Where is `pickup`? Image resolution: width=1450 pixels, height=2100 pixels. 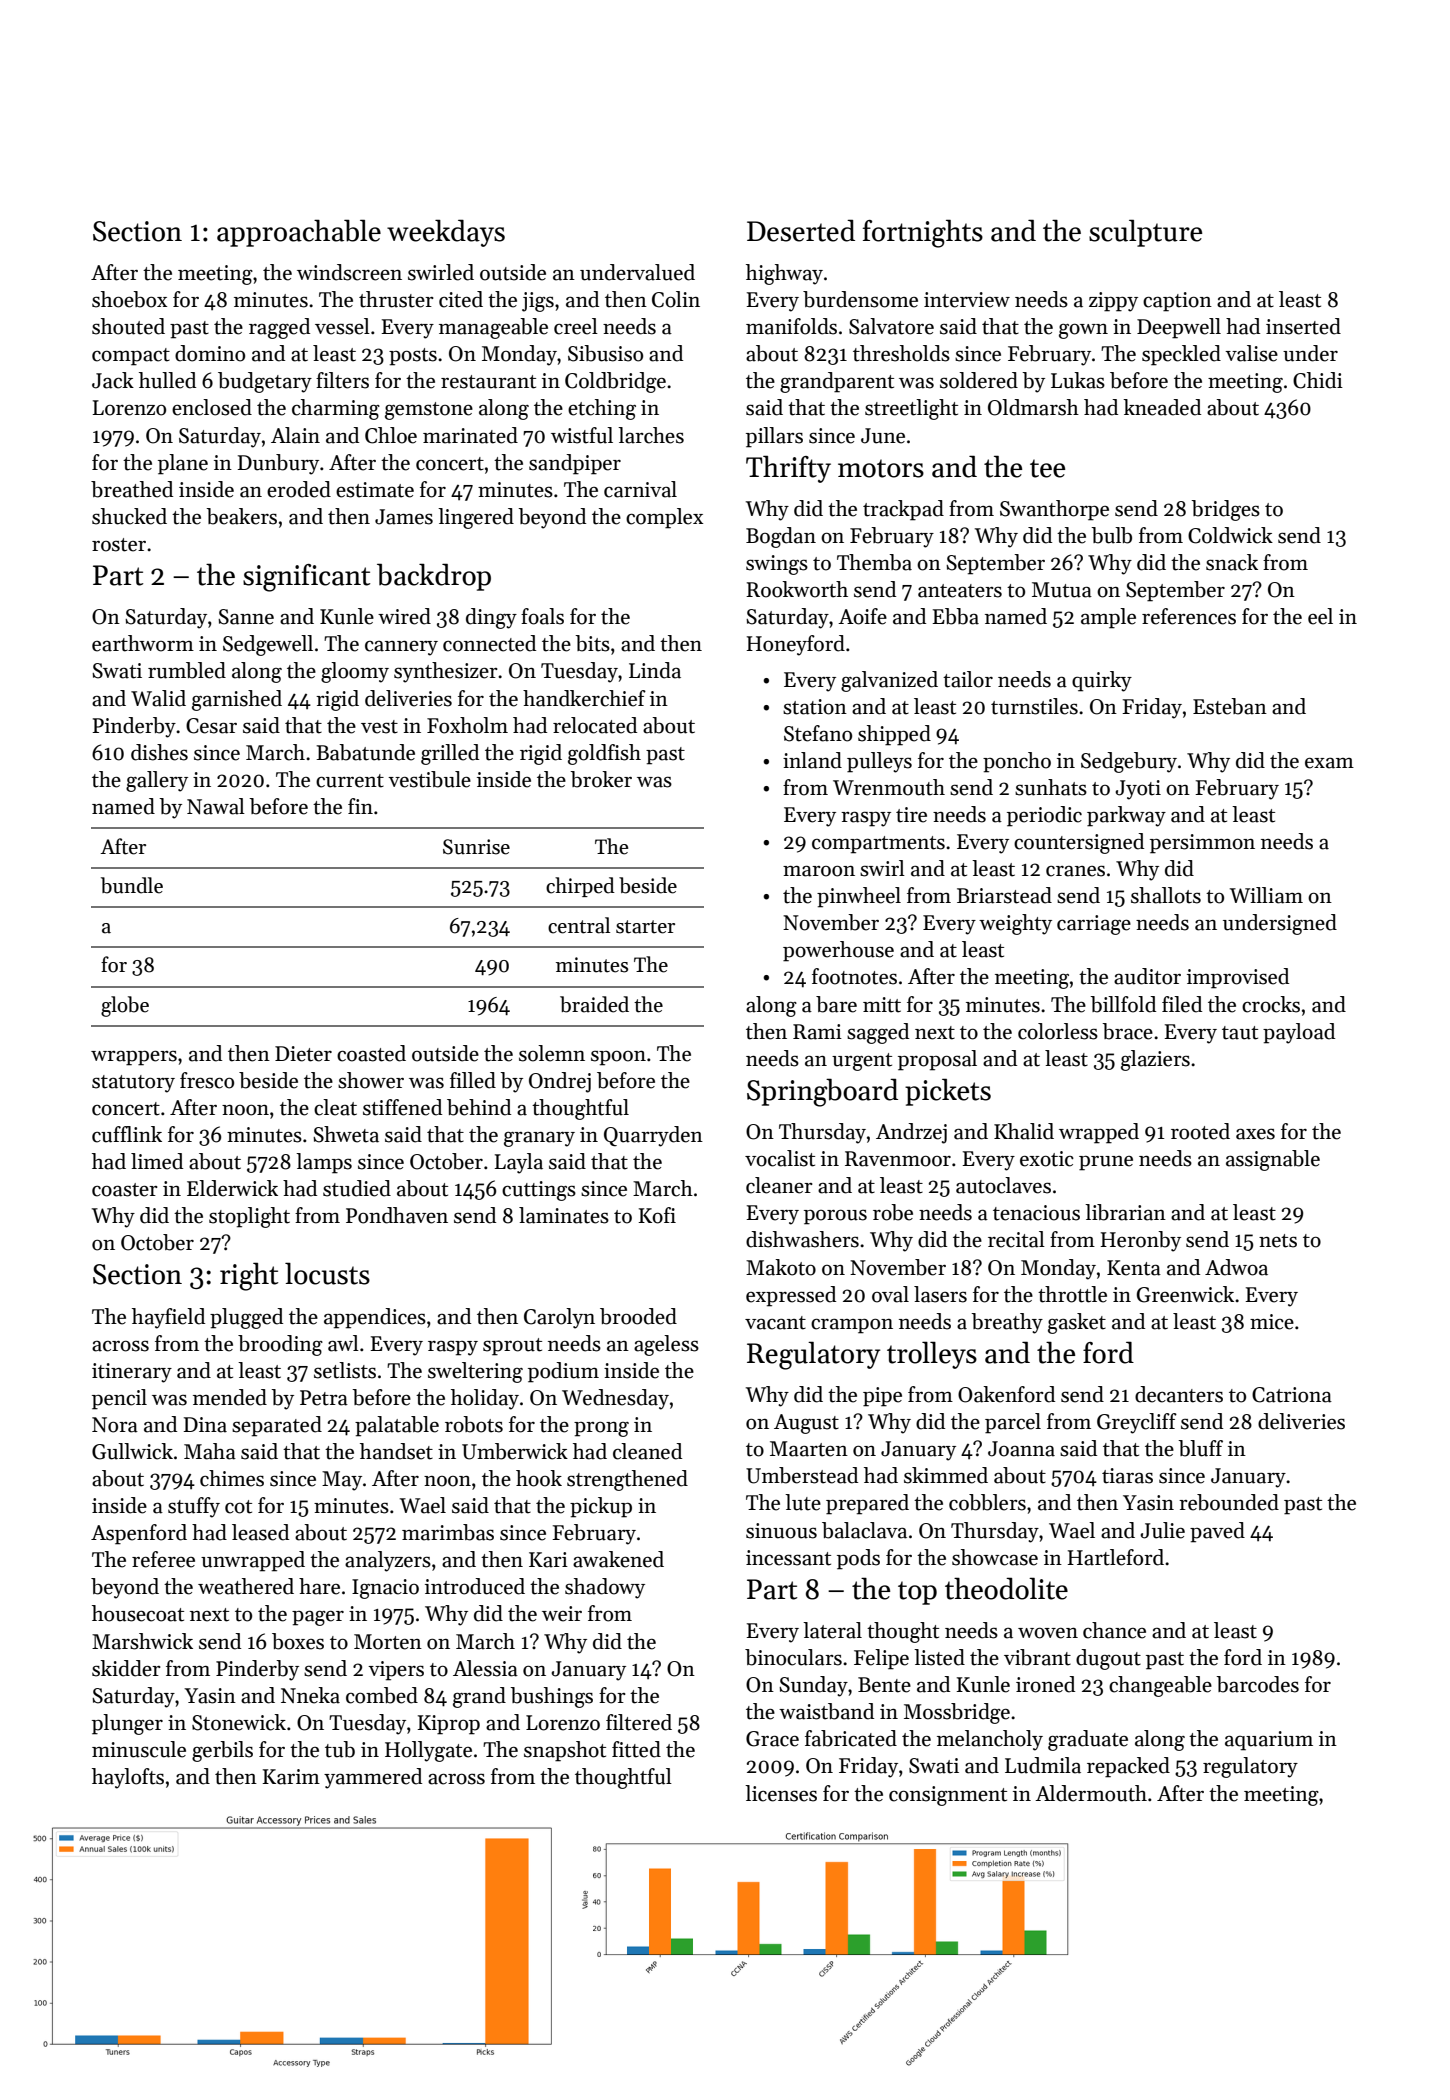
pickup is located at coordinates (601, 1507).
